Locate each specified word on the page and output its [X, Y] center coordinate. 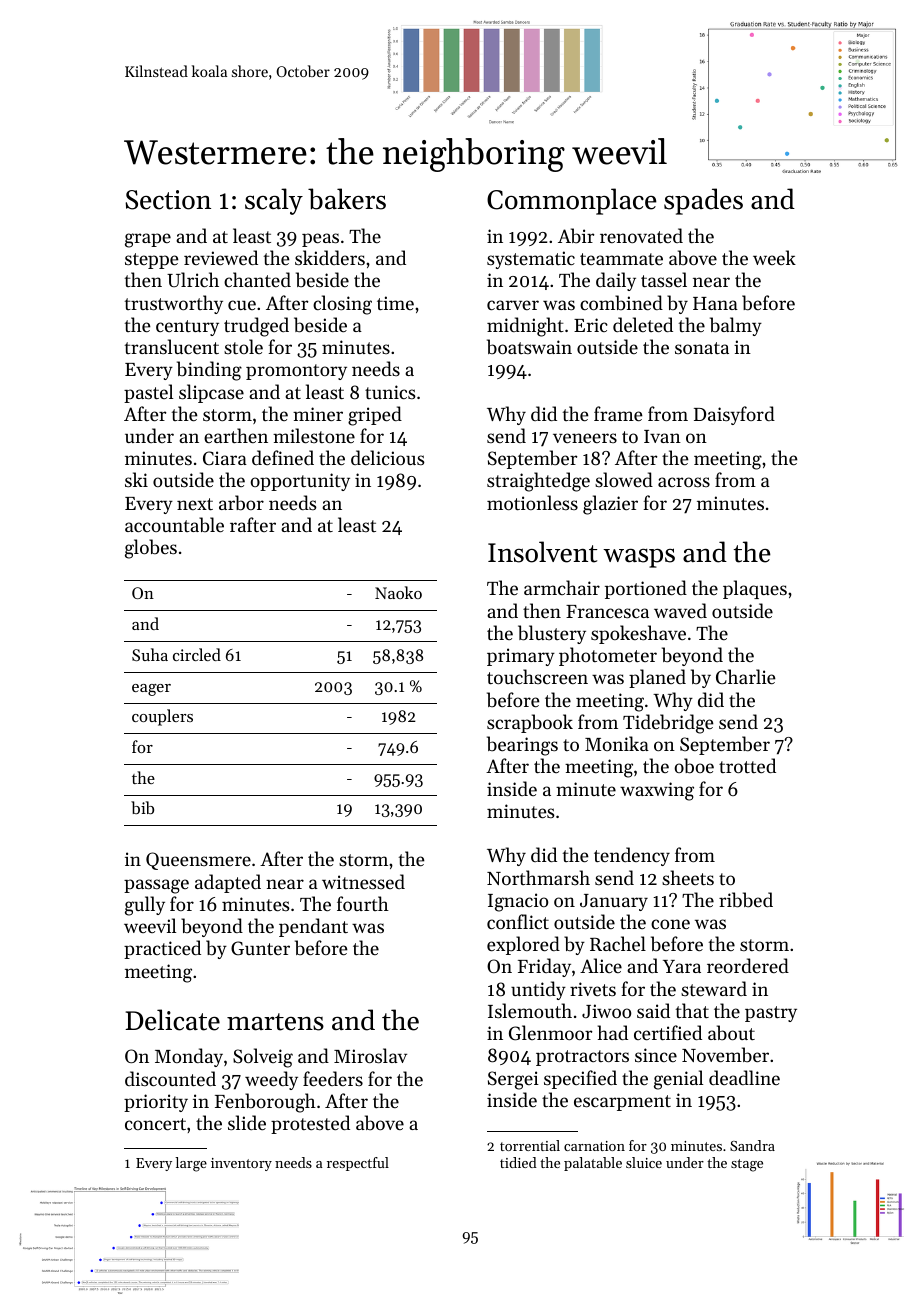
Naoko [398, 592]
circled [197, 654]
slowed [624, 479]
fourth [363, 903]
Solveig [263, 1058]
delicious [388, 457]
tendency [632, 856]
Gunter [260, 948]
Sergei [513, 1080]
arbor [241, 503]
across [684, 482]
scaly [274, 201]
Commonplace [572, 201]
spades [703, 201]
